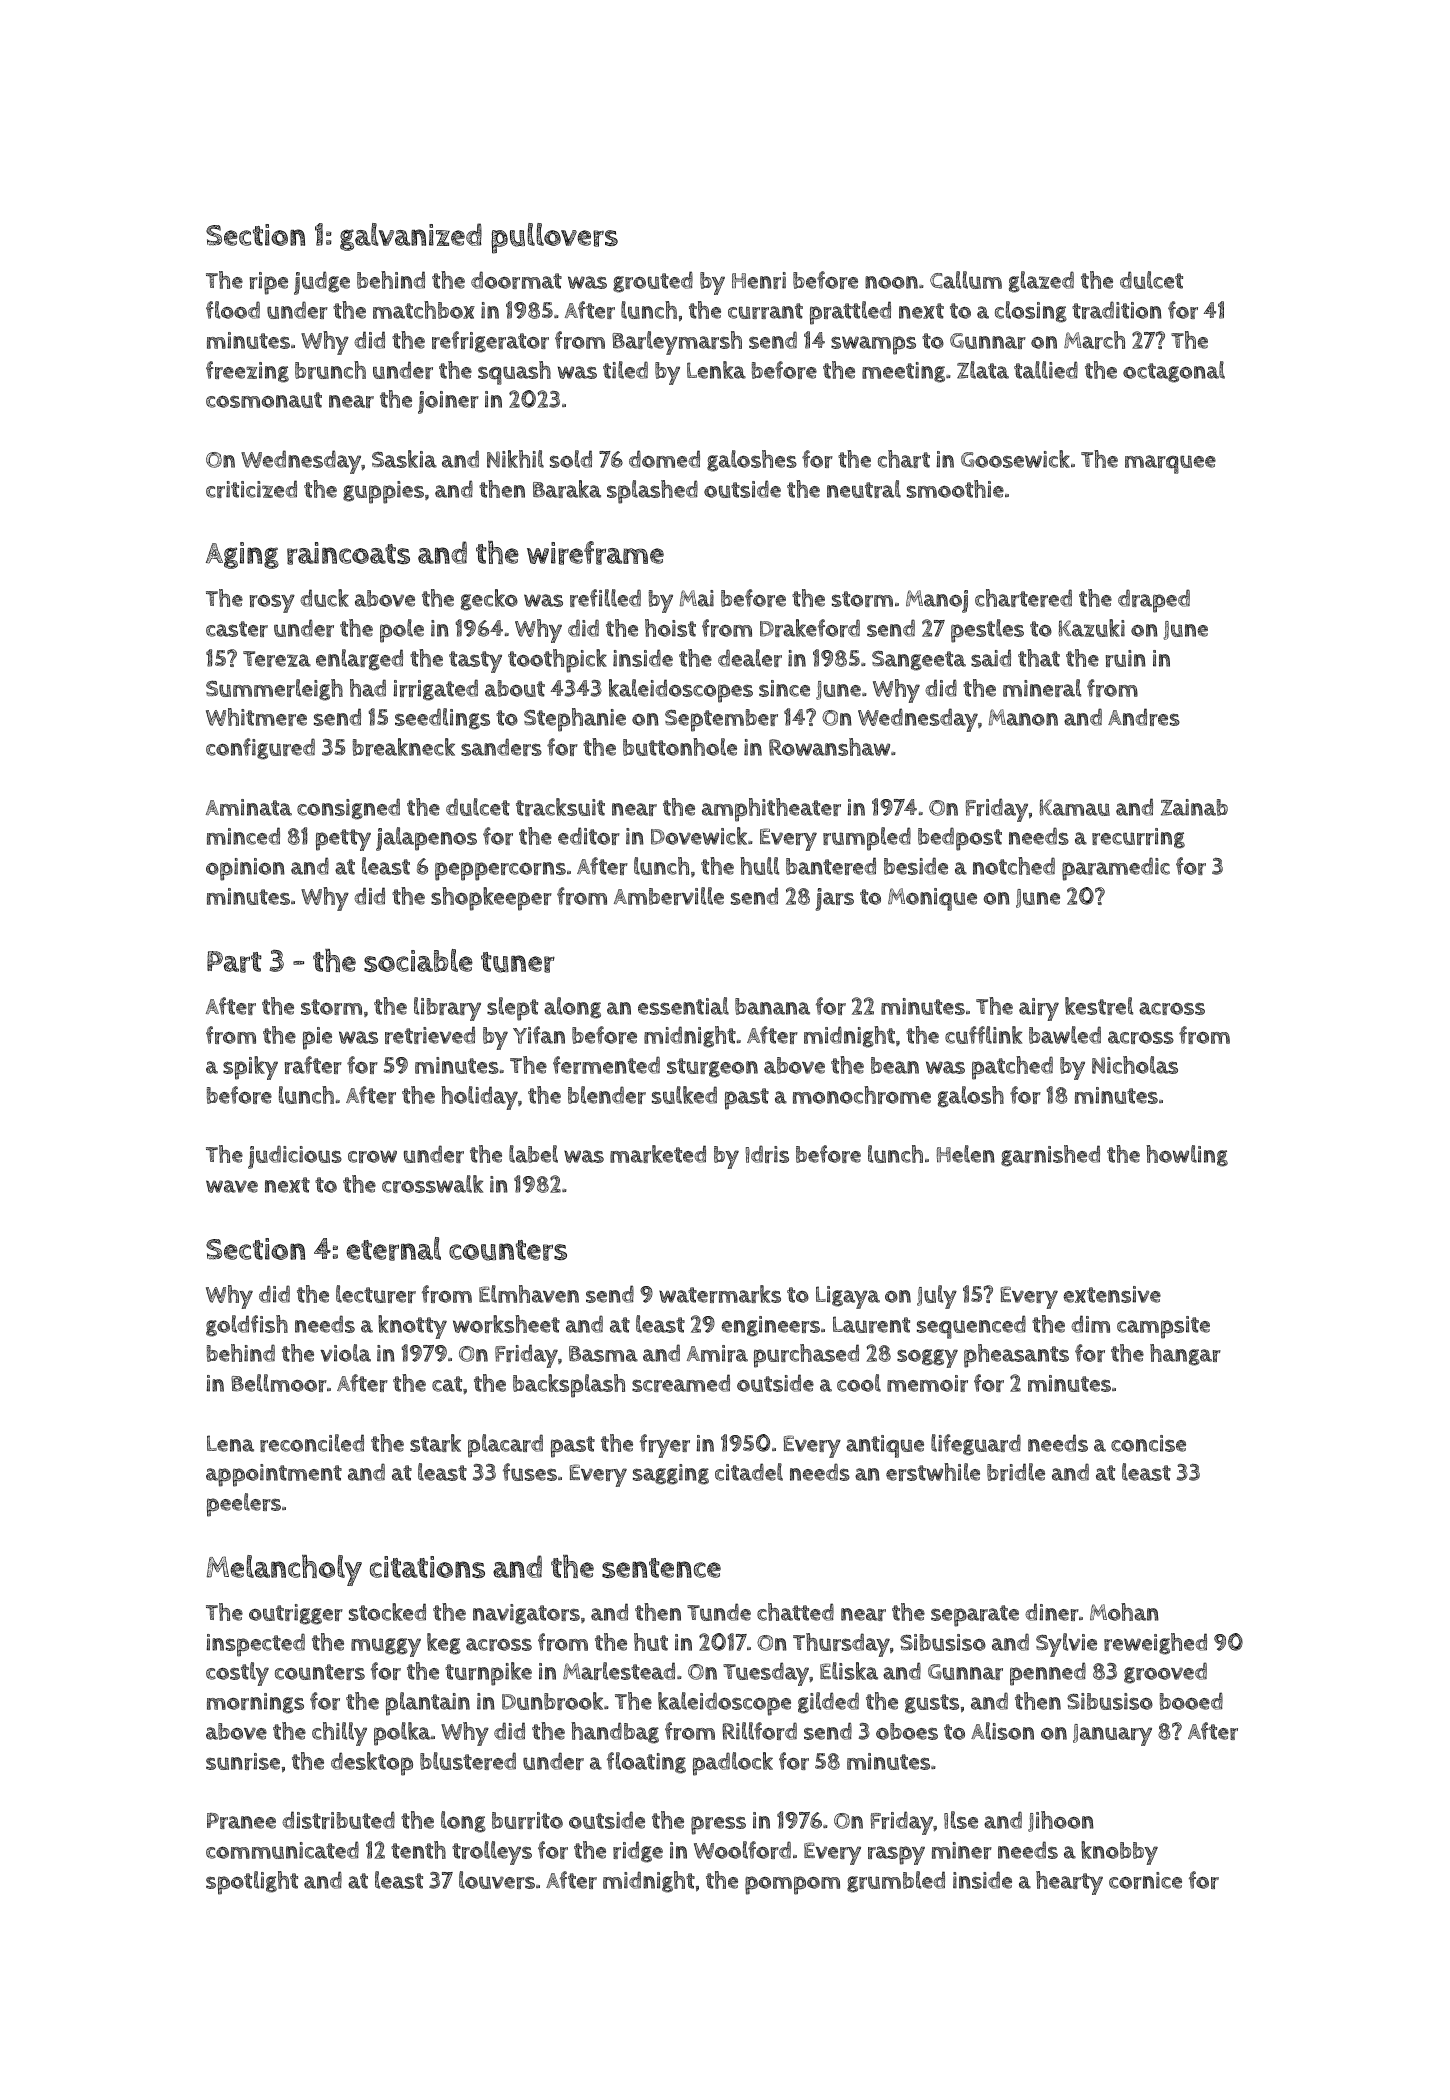 The width and height of the screenshot is (1450, 2100). What do you see at coordinates (661, 1568) in the screenshot?
I see `sentence` at bounding box center [661, 1568].
